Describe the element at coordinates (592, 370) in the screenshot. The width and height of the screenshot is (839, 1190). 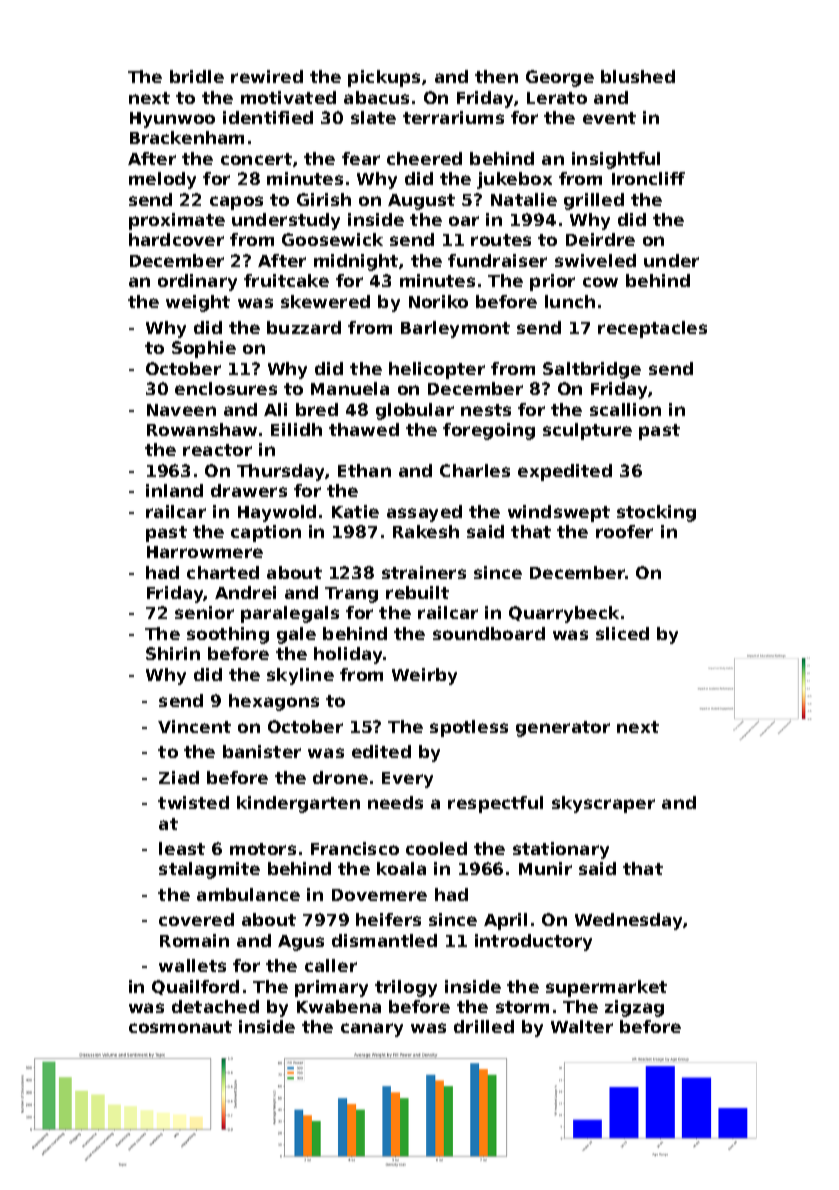
I see `Saltbridge` at that location.
